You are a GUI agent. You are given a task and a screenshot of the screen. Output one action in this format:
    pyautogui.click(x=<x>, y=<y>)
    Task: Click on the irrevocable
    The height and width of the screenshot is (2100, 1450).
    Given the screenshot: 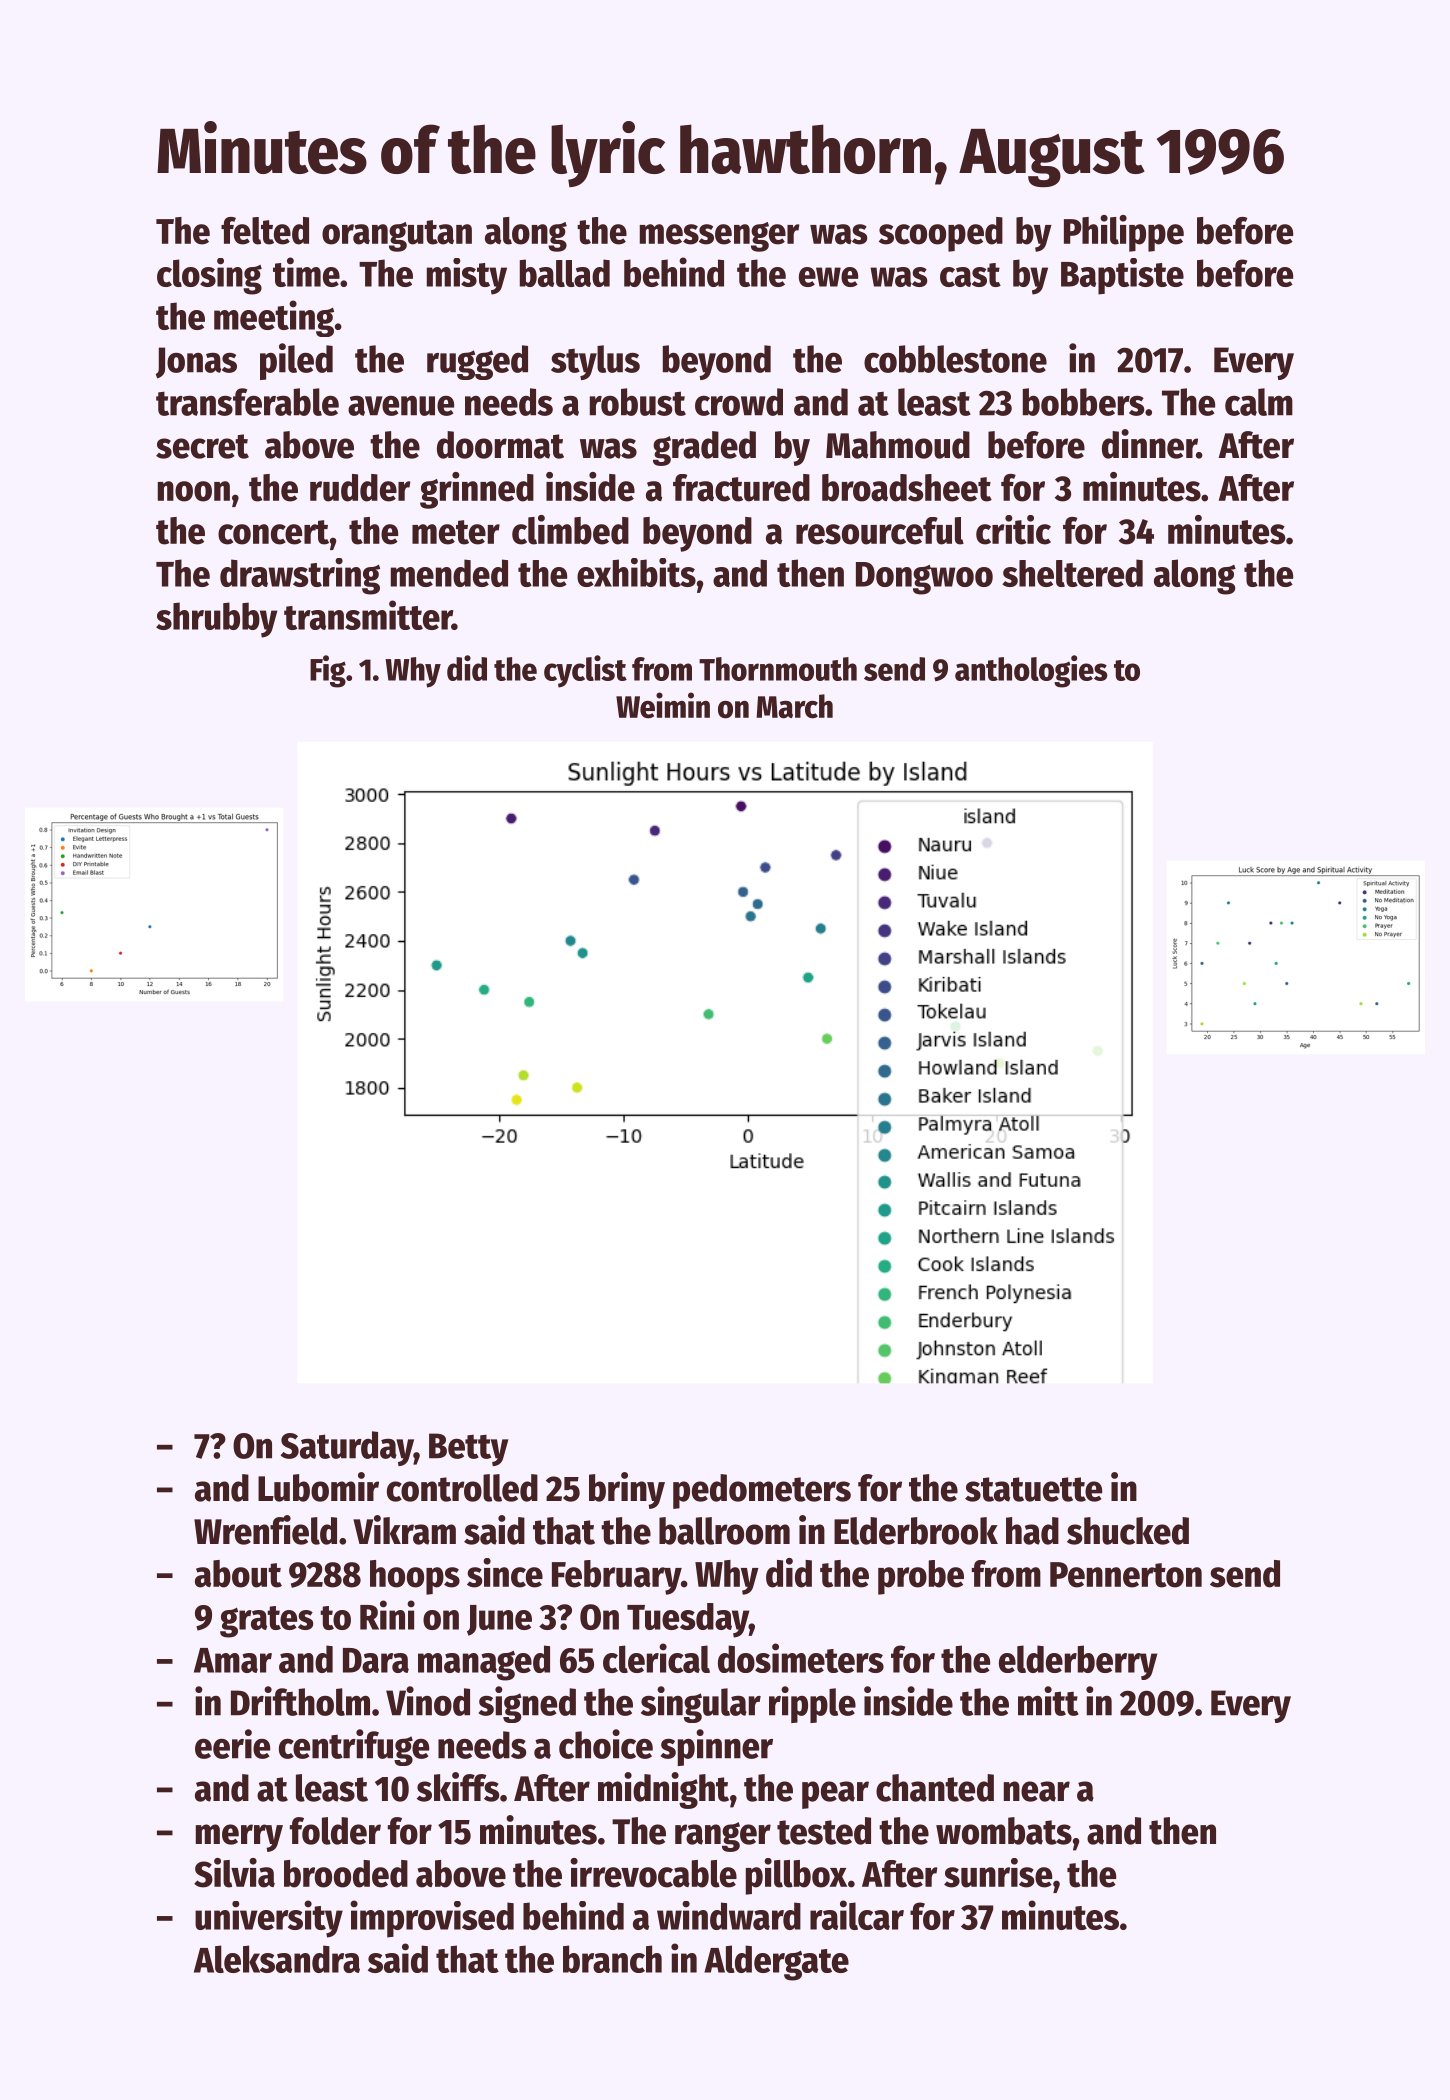 What is the action you would take?
    pyautogui.click(x=653, y=1873)
